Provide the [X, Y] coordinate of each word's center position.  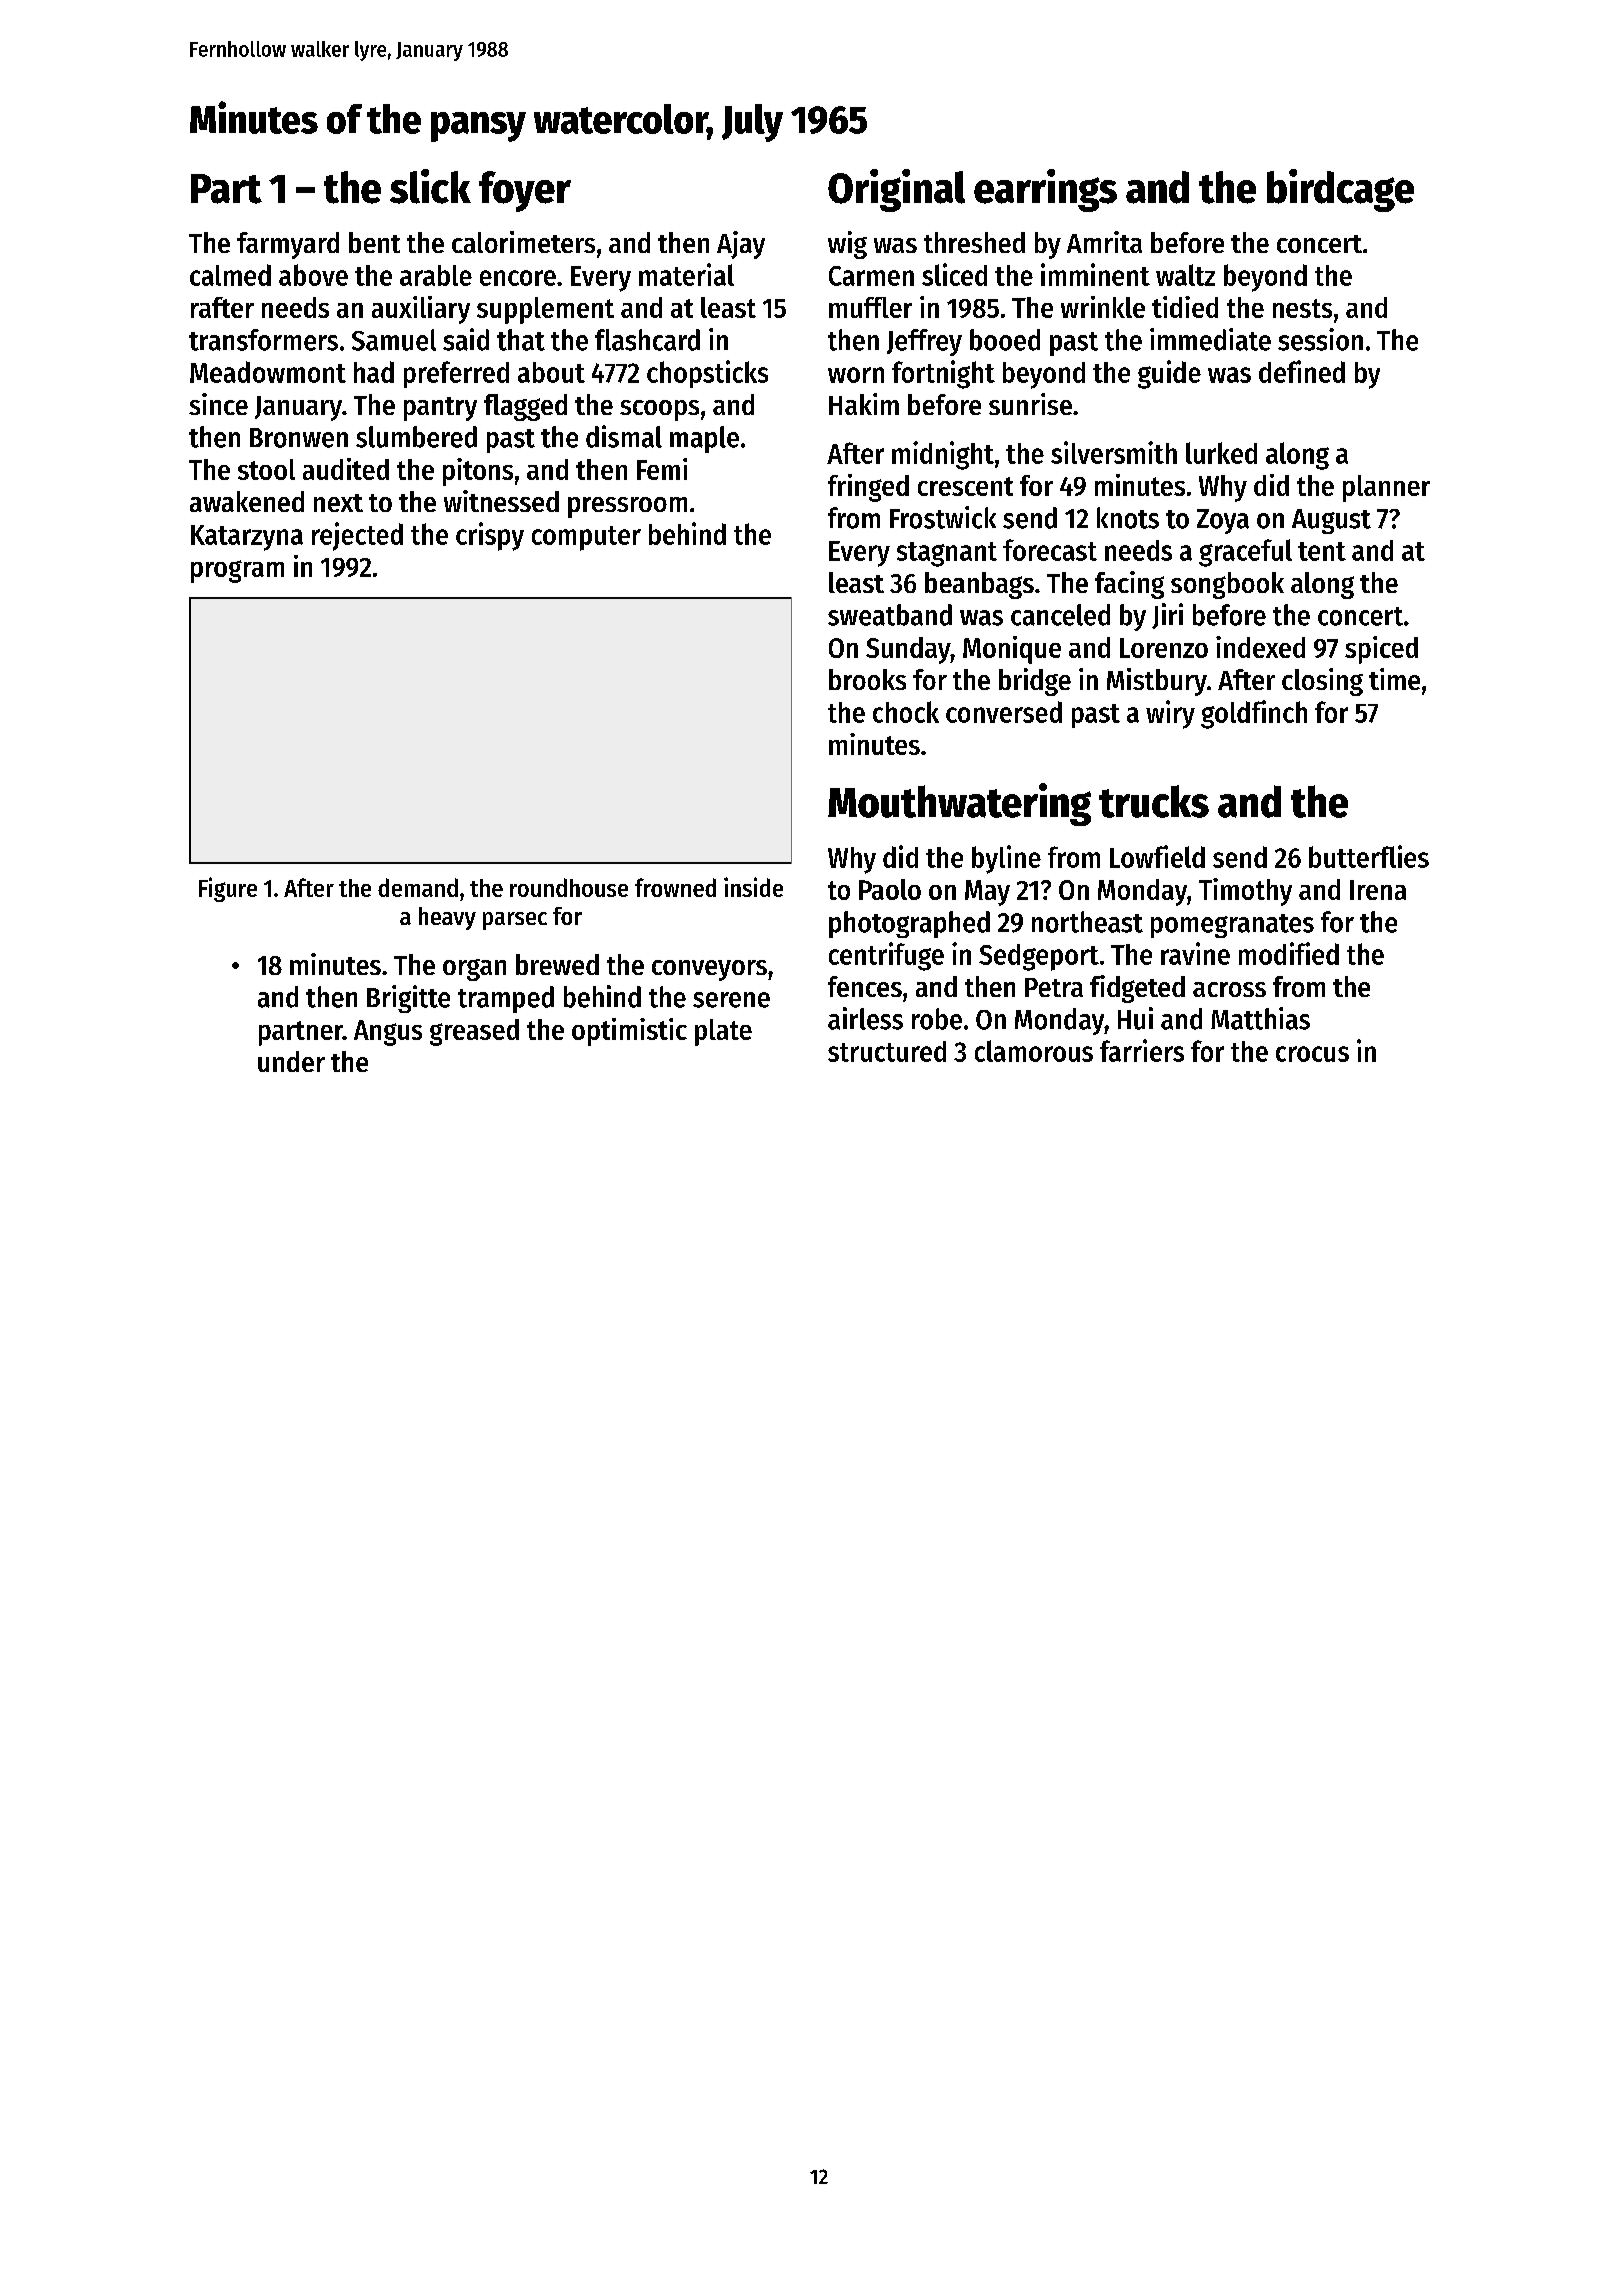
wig [847, 245]
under [291, 1061]
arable [436, 275]
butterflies [1369, 856]
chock [906, 712]
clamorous [1034, 1051]
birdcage [1340, 190]
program [237, 571]
